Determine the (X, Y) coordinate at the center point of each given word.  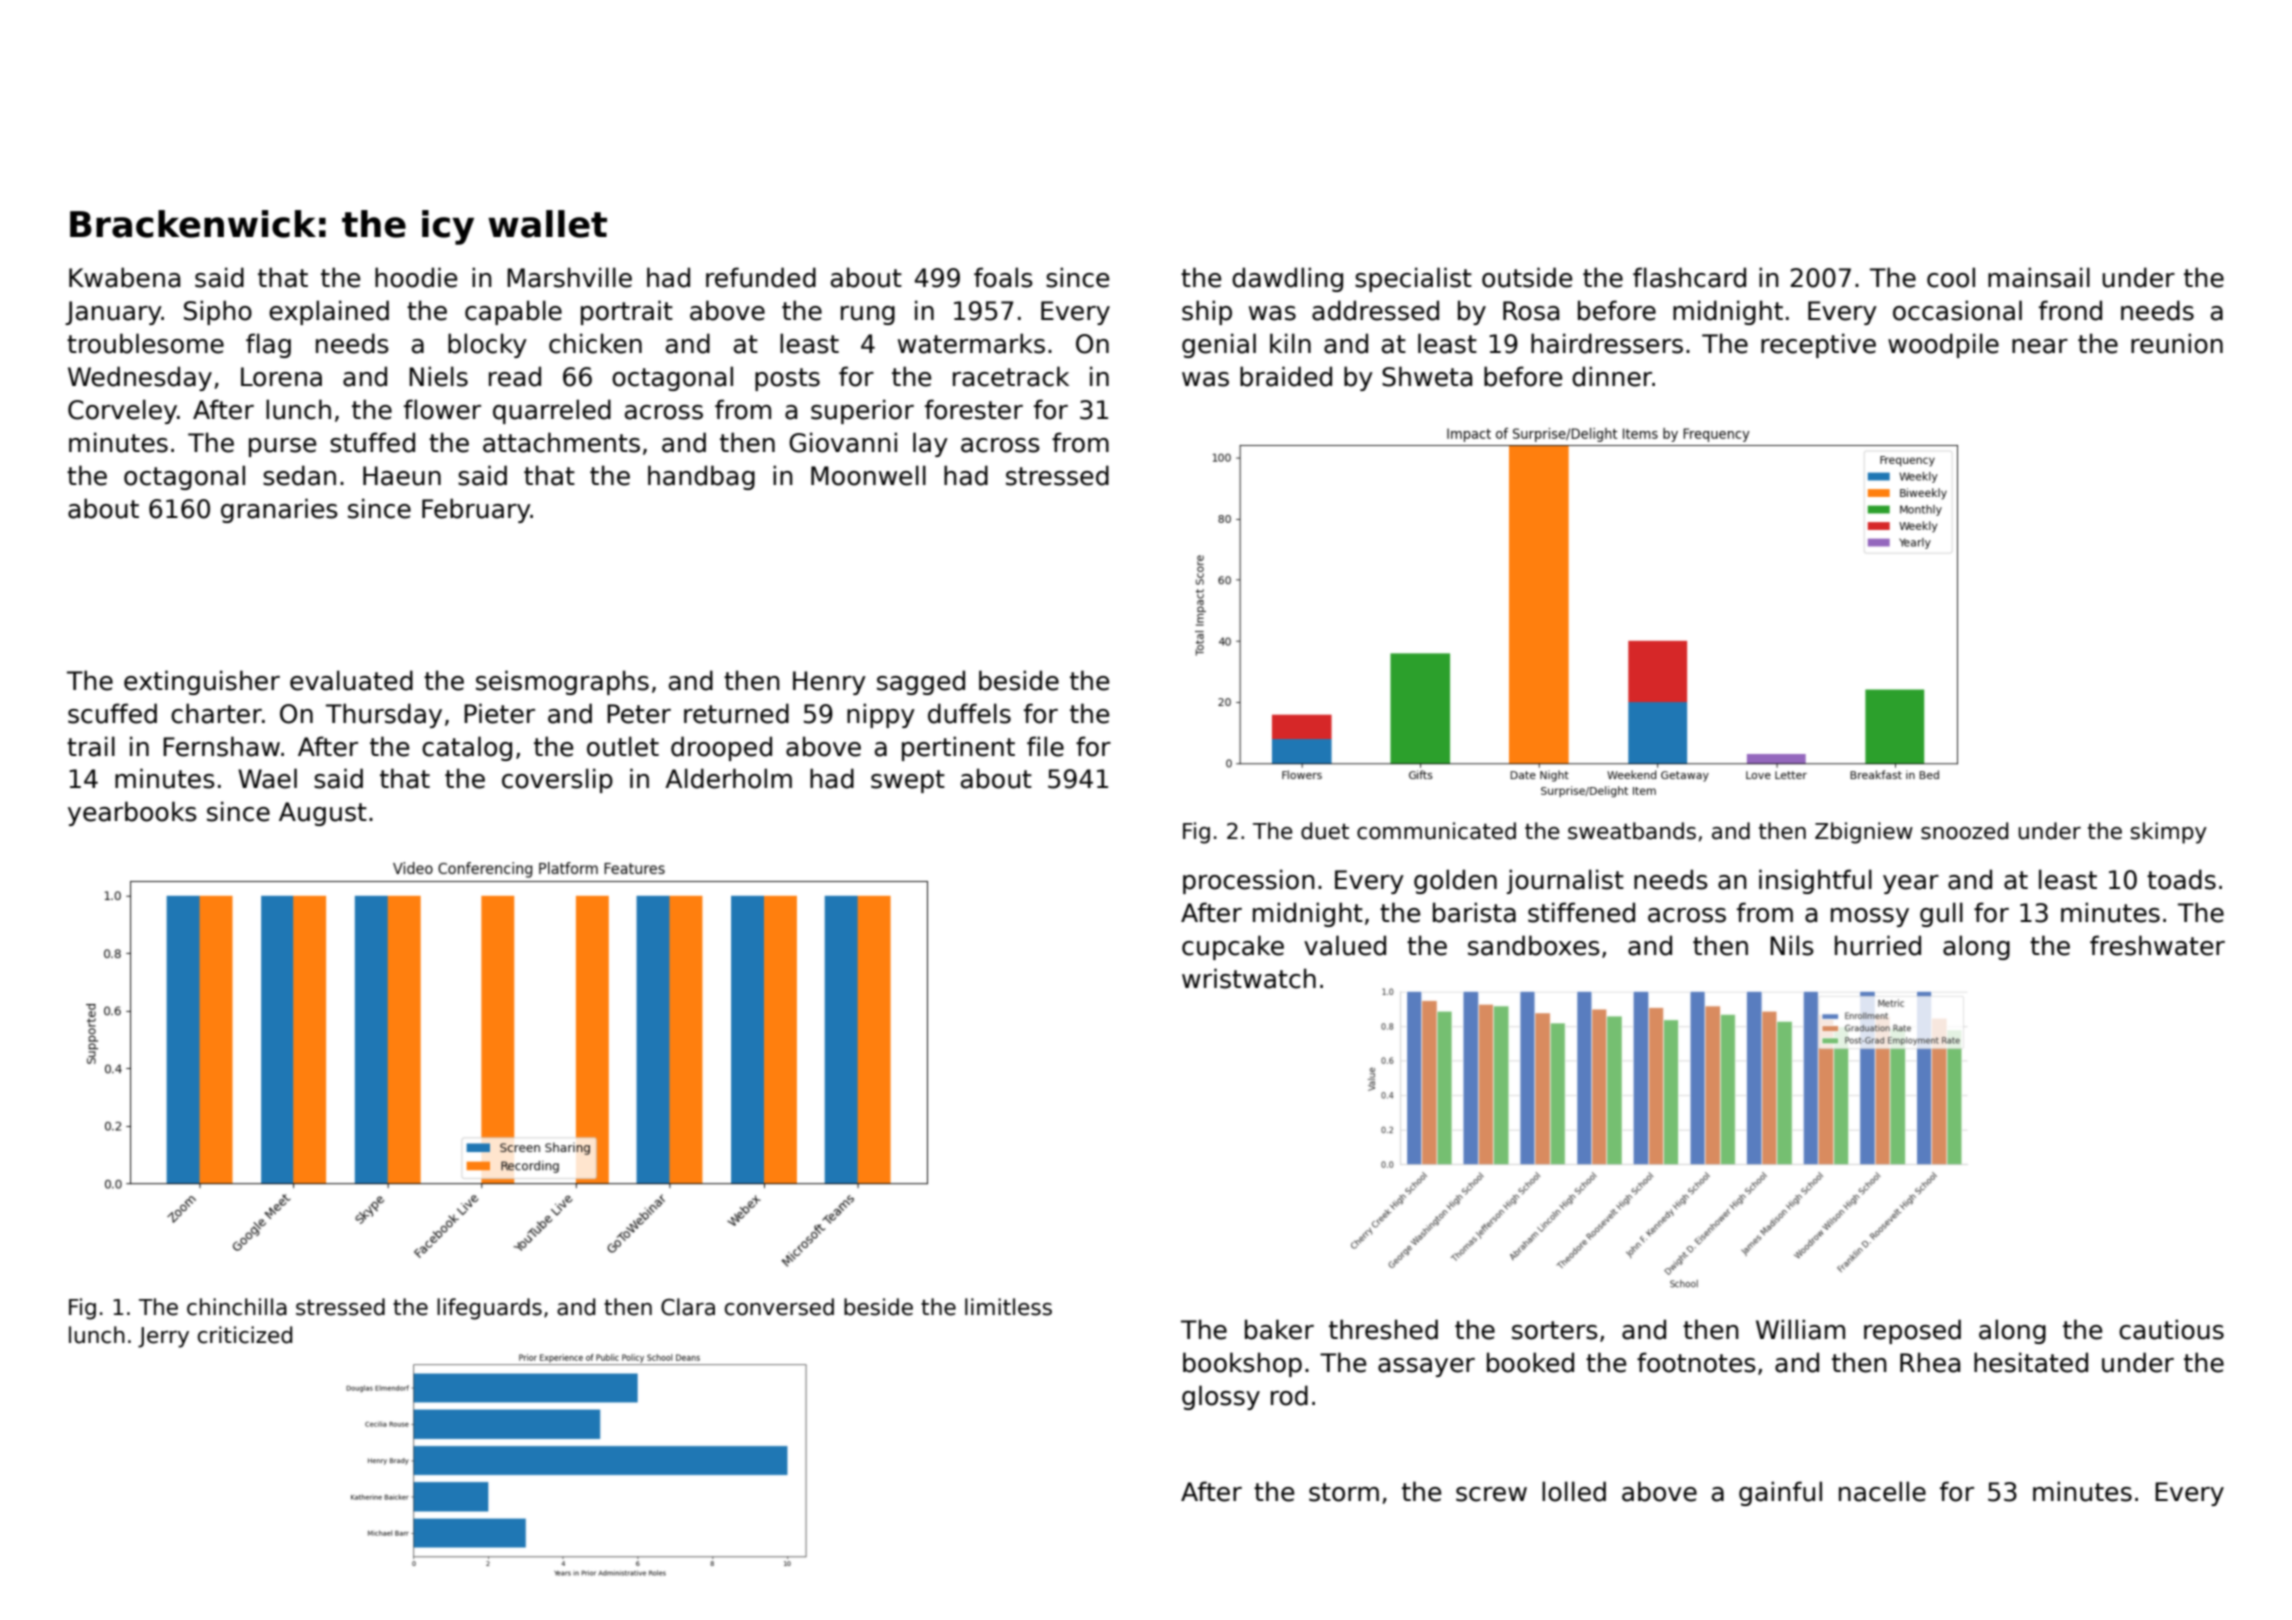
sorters (1555, 1330)
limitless (1008, 1307)
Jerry (163, 1337)
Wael (267, 778)
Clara (688, 1307)
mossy (1870, 917)
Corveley (122, 411)
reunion (2177, 343)
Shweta (1427, 376)
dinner (1612, 376)
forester (974, 409)
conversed (779, 1307)
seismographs (562, 682)
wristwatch (1249, 978)
